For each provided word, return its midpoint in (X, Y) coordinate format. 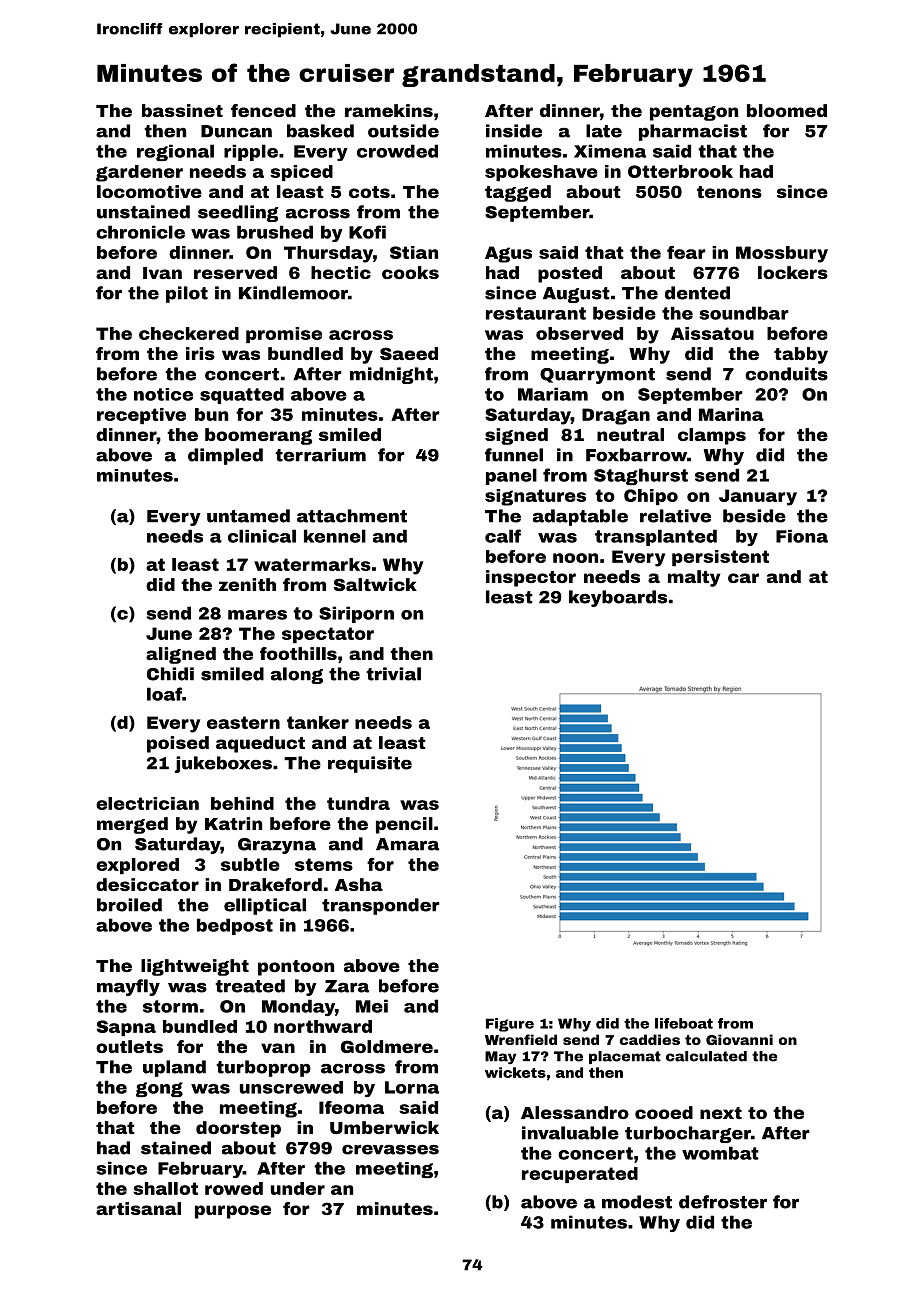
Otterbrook (680, 171)
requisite (370, 764)
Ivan (162, 273)
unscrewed (291, 1087)
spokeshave (541, 173)
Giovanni (739, 1039)
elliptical (265, 906)
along (297, 675)
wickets (515, 1072)
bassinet (182, 110)
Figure (510, 1025)
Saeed (409, 353)
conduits (786, 374)
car (743, 578)
